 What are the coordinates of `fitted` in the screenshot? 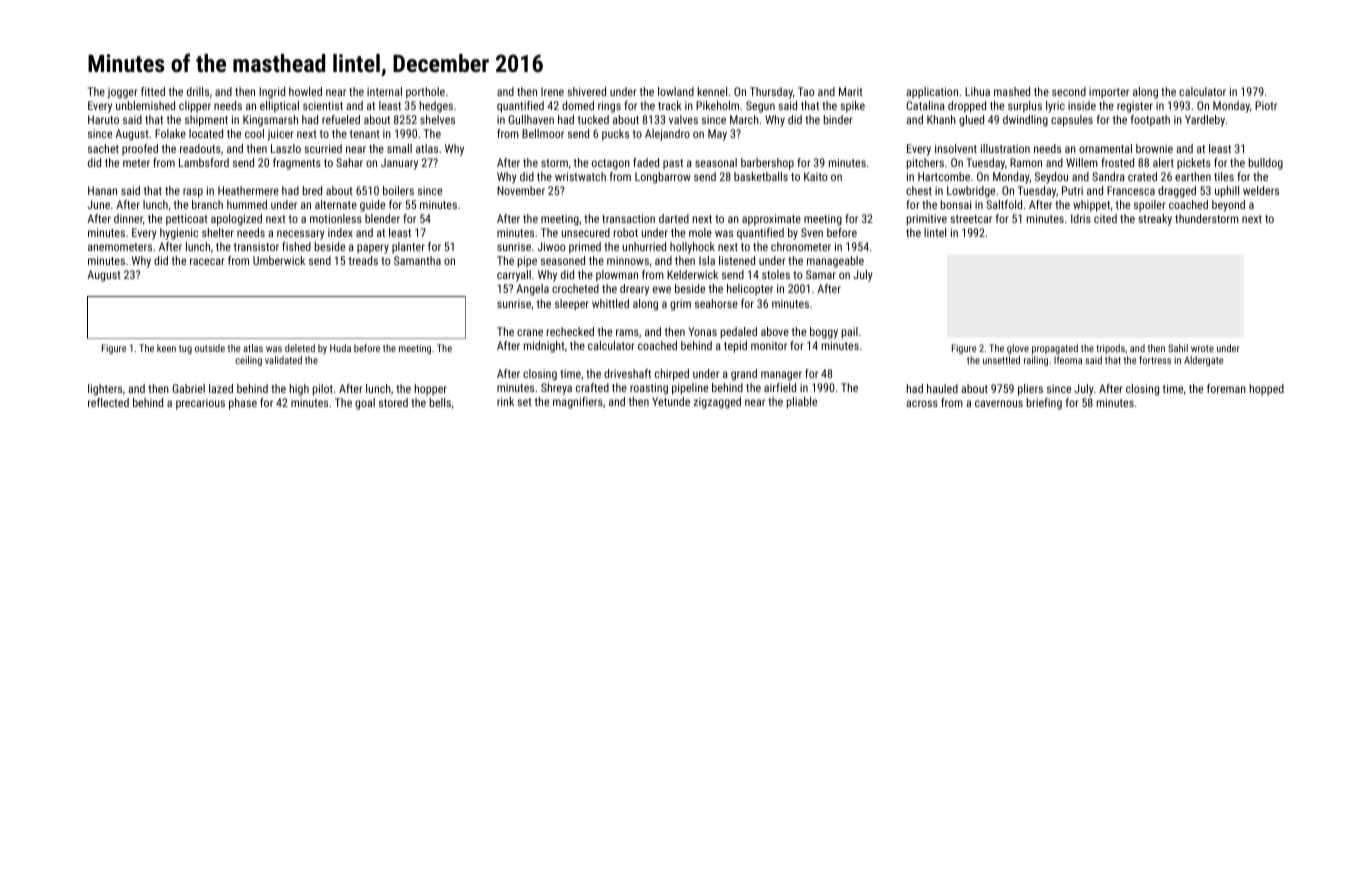 It's located at (153, 91).
